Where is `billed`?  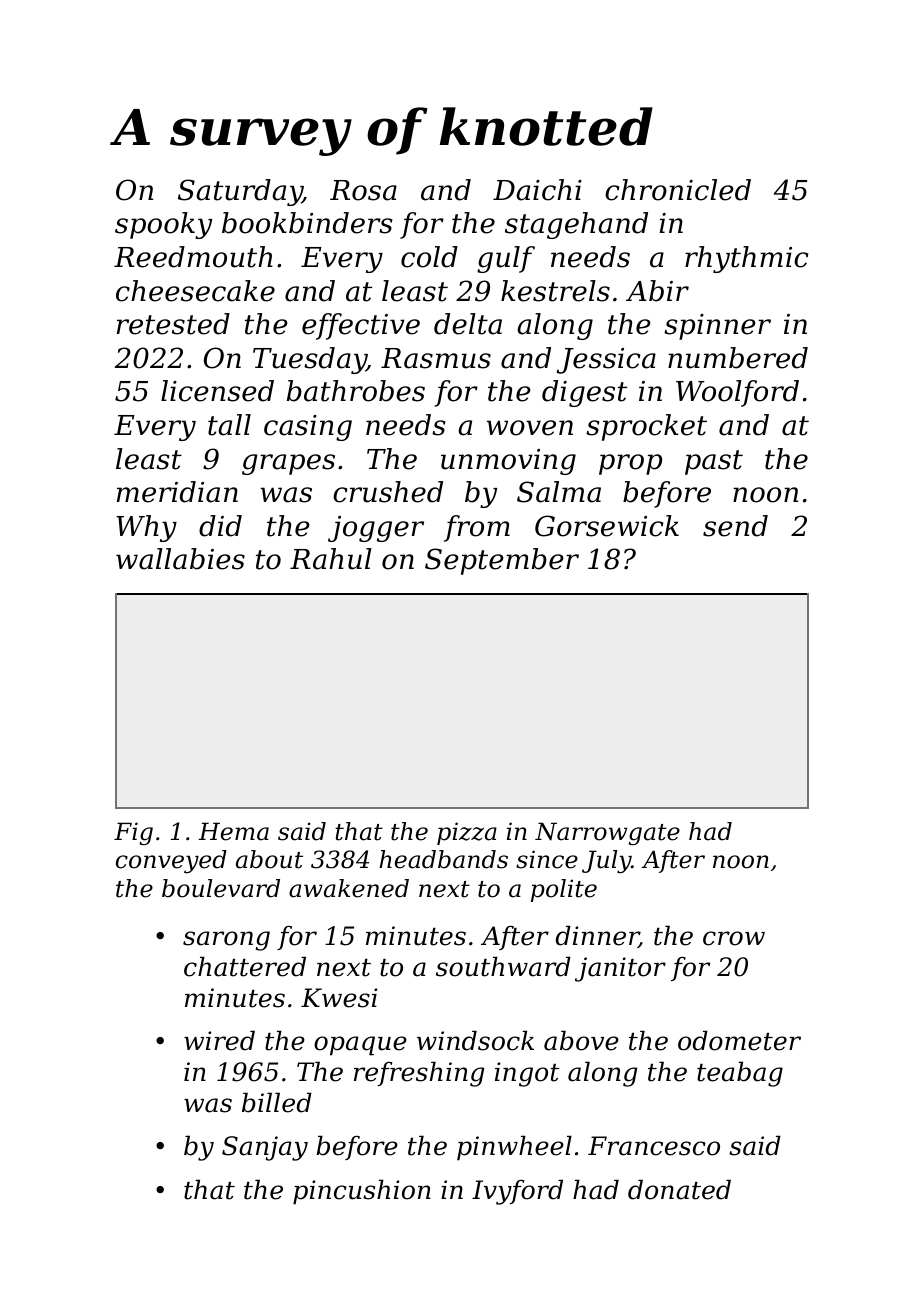 billed is located at coordinates (277, 1102).
